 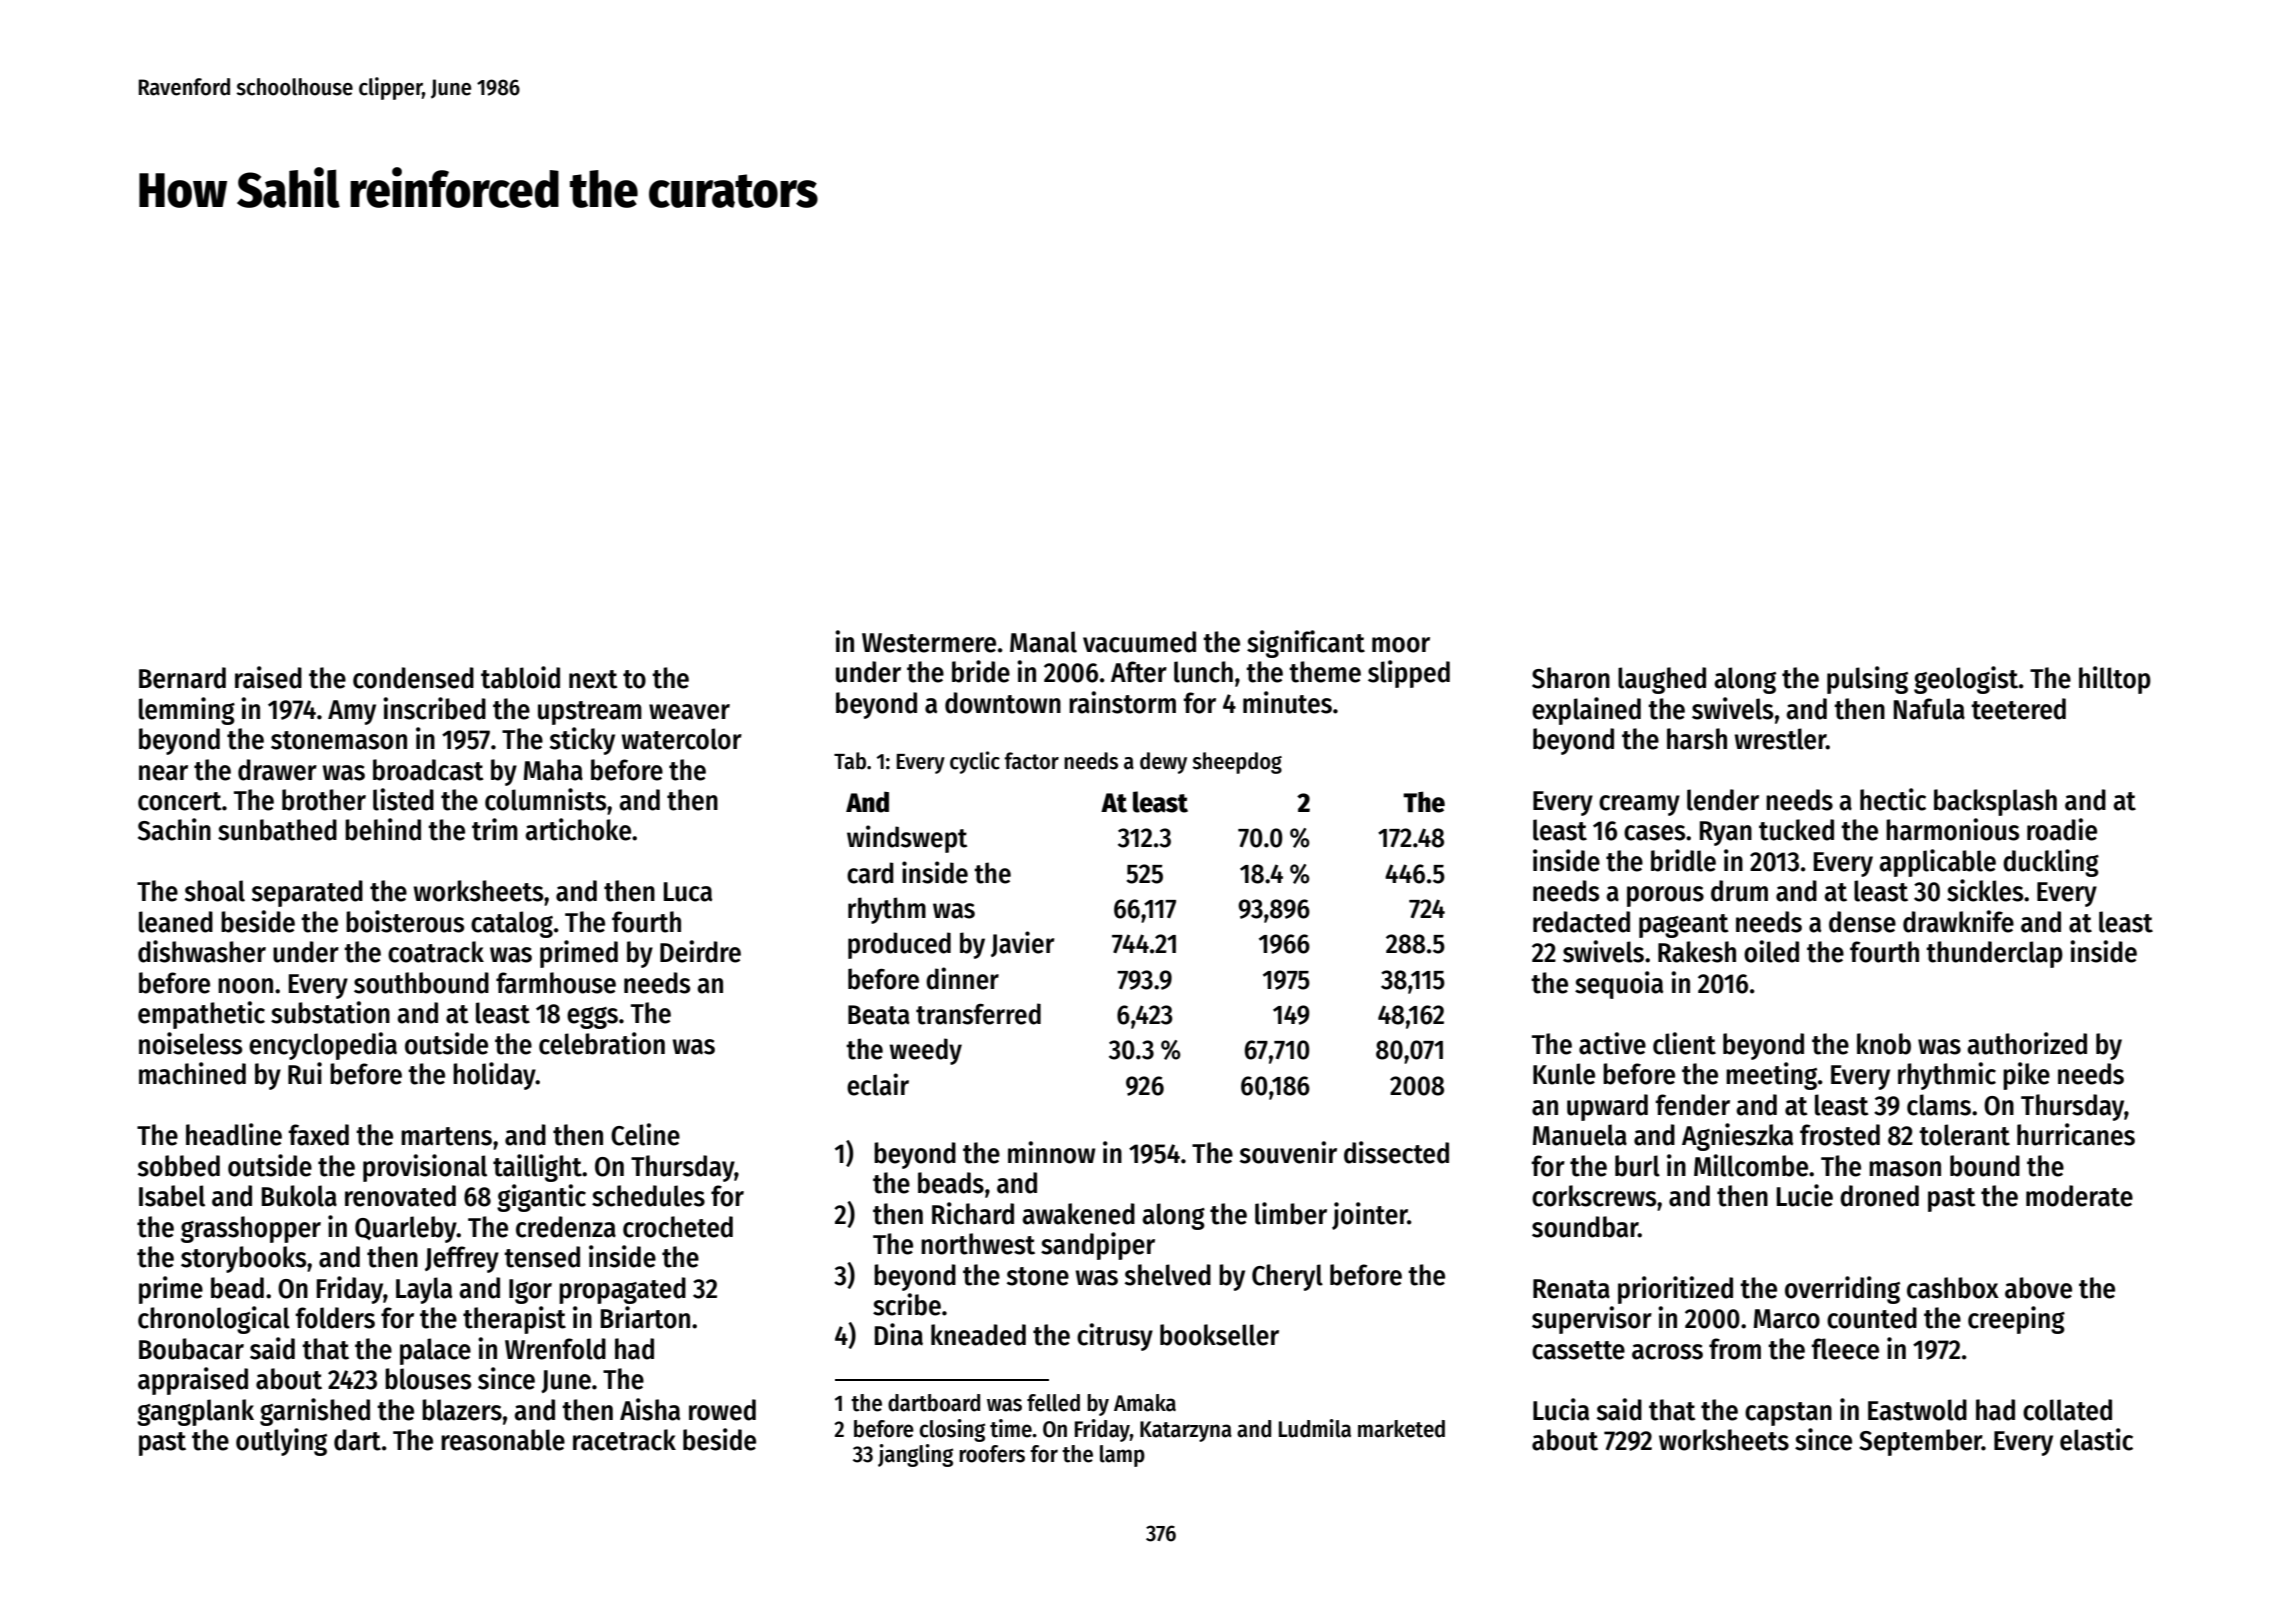 What do you see at coordinates (1637, 1166) in the screenshot?
I see `burl` at bounding box center [1637, 1166].
